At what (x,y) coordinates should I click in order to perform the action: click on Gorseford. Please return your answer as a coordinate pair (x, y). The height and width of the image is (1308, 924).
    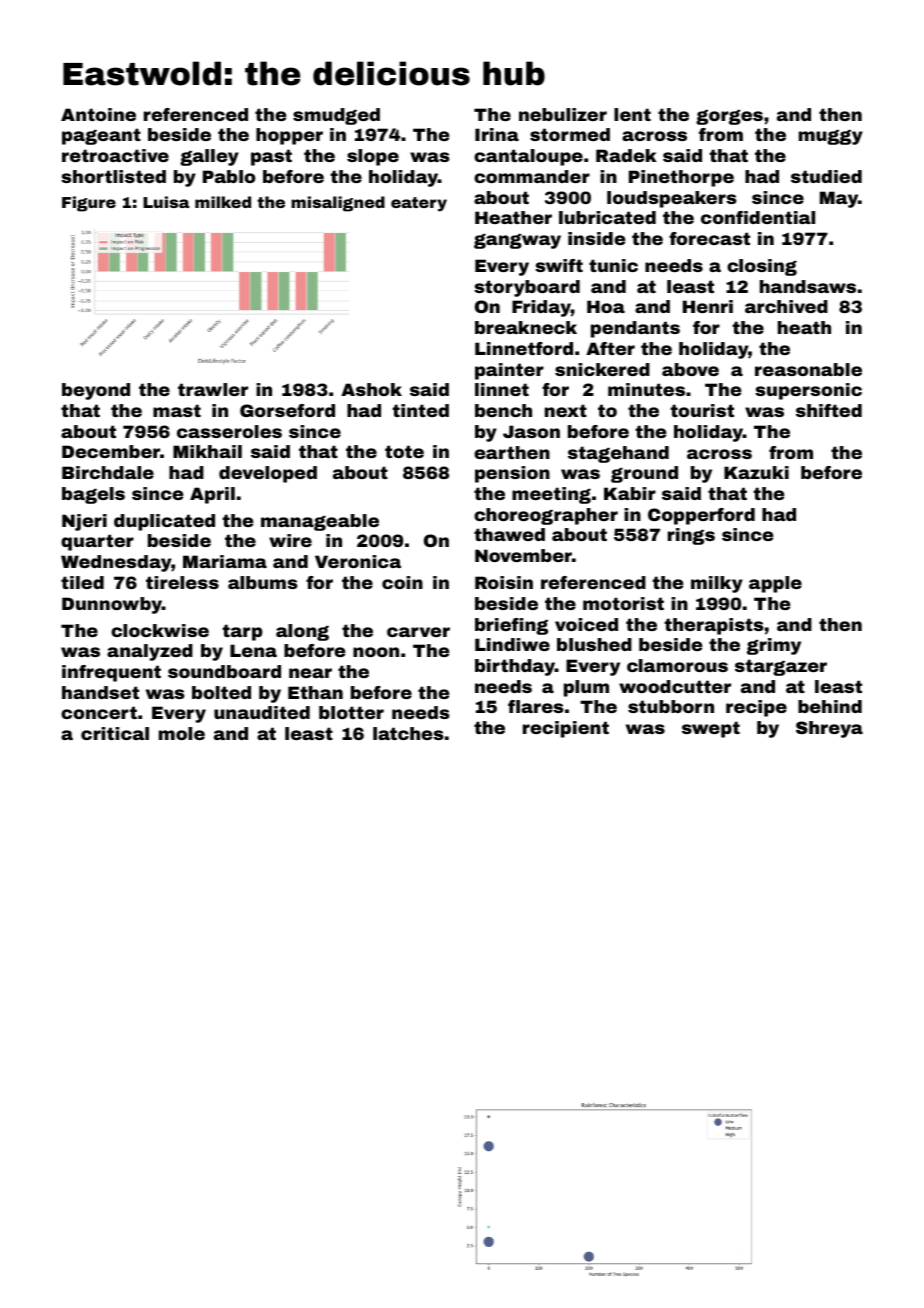
    Looking at the image, I should click on (287, 410).
